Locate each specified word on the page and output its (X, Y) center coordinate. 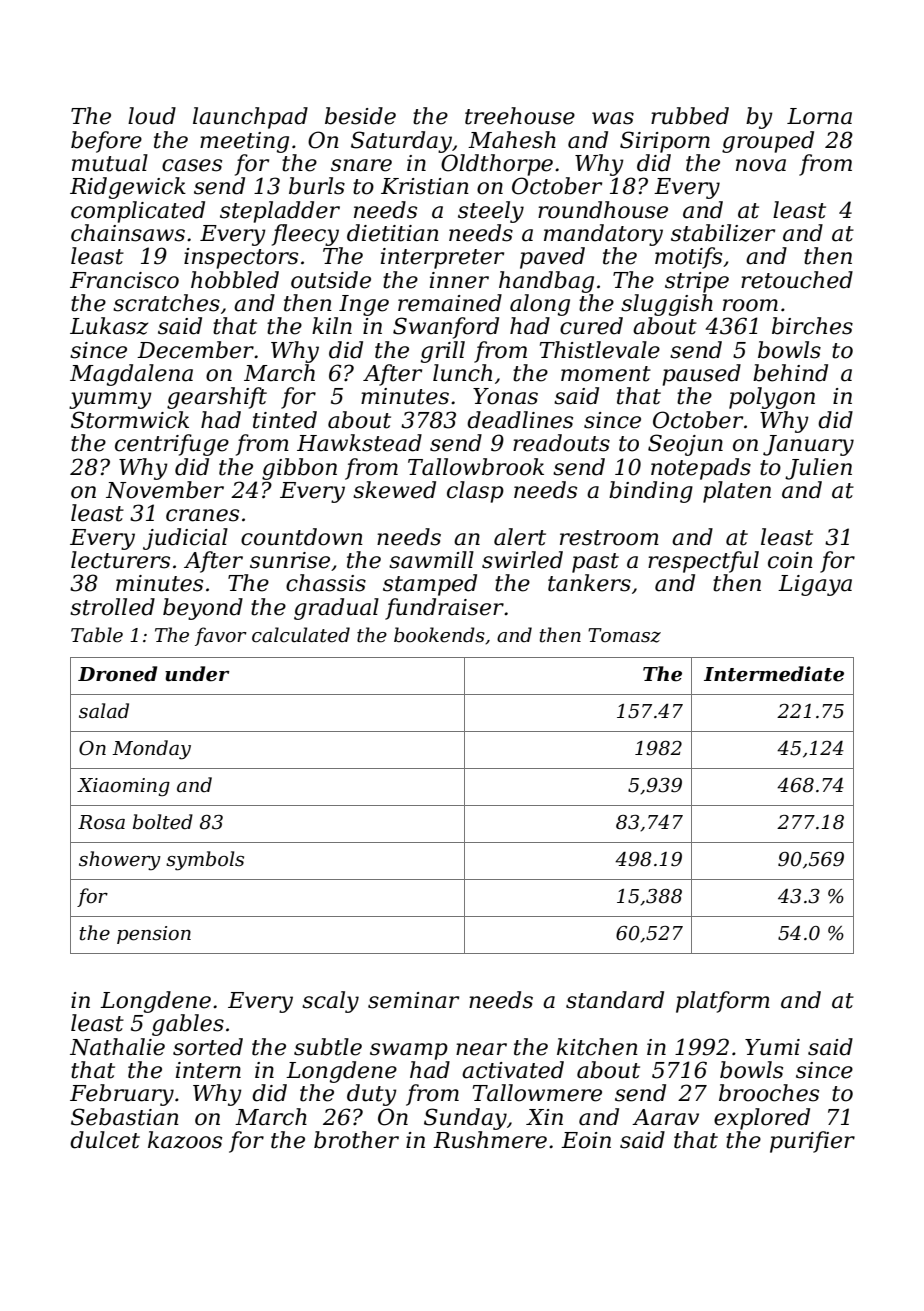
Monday (151, 750)
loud (152, 116)
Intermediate (774, 674)
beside (360, 116)
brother (356, 1140)
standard (615, 1000)
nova (761, 165)
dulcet (105, 1140)
